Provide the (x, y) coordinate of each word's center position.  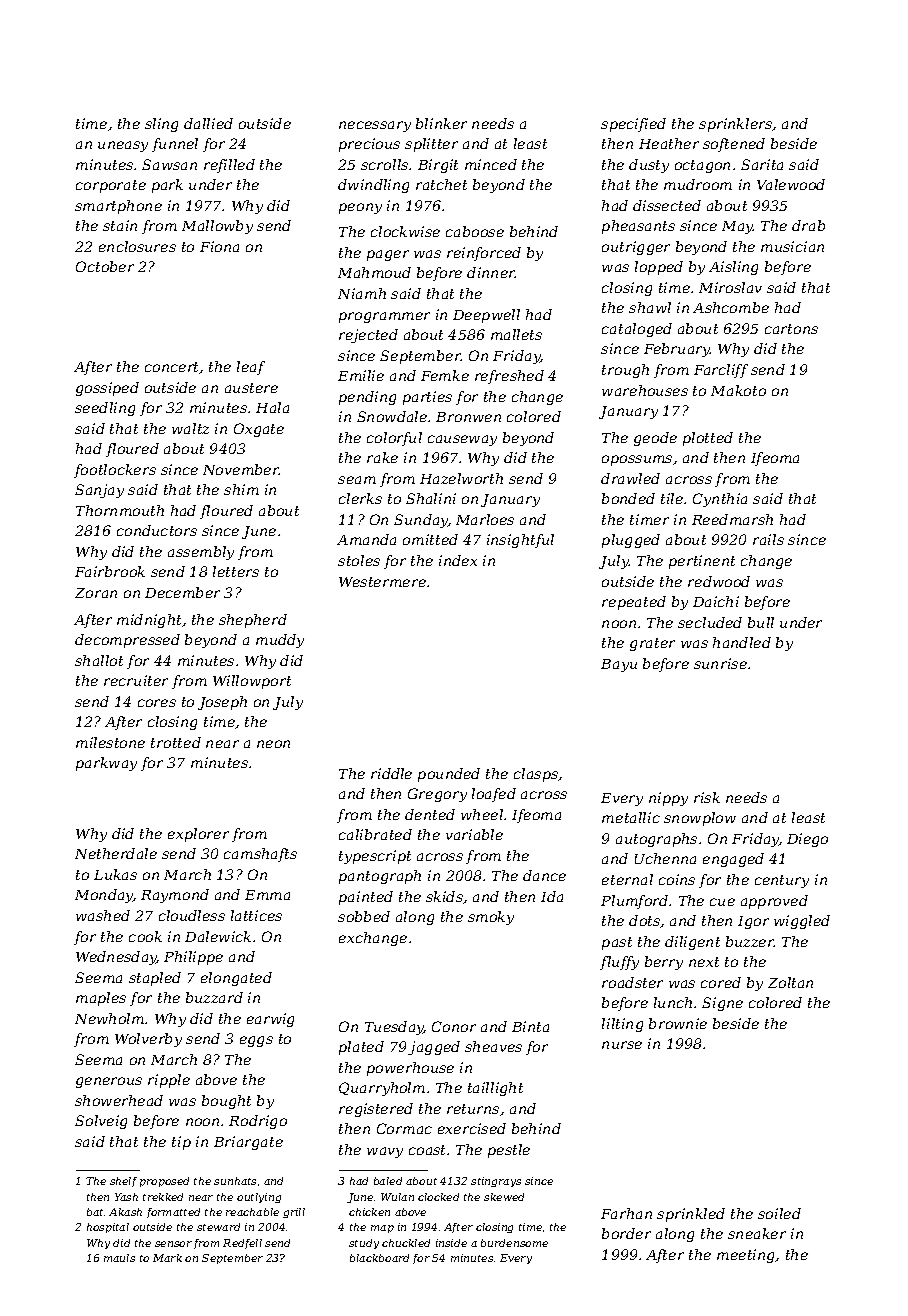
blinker (441, 123)
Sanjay (99, 491)
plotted (708, 439)
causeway (462, 440)
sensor (173, 1244)
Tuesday (394, 1028)
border (626, 1233)
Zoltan (790, 982)
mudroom (698, 184)
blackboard (379, 1258)
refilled (229, 166)
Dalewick (218, 936)
